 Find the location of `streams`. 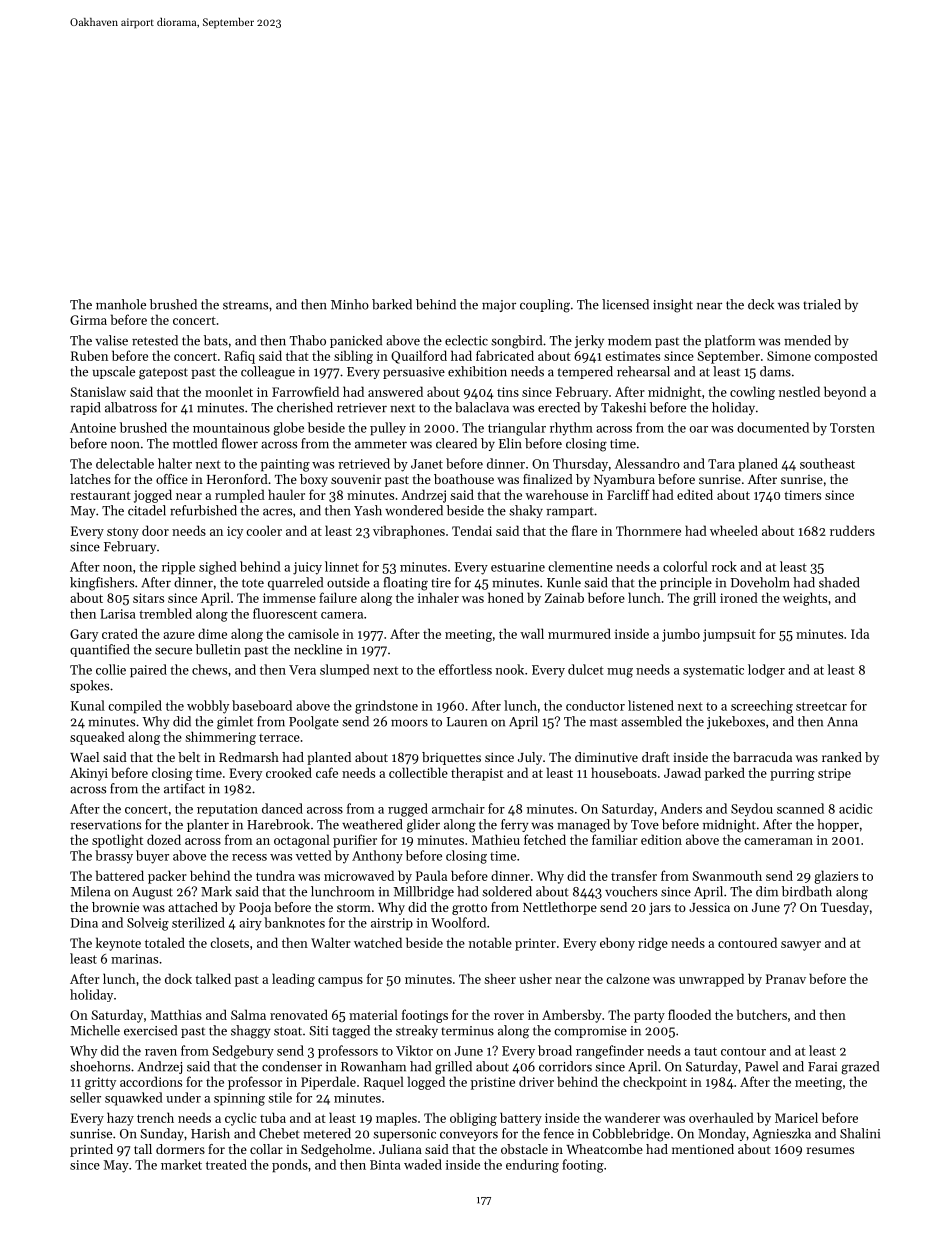

streams is located at coordinates (245, 305).
